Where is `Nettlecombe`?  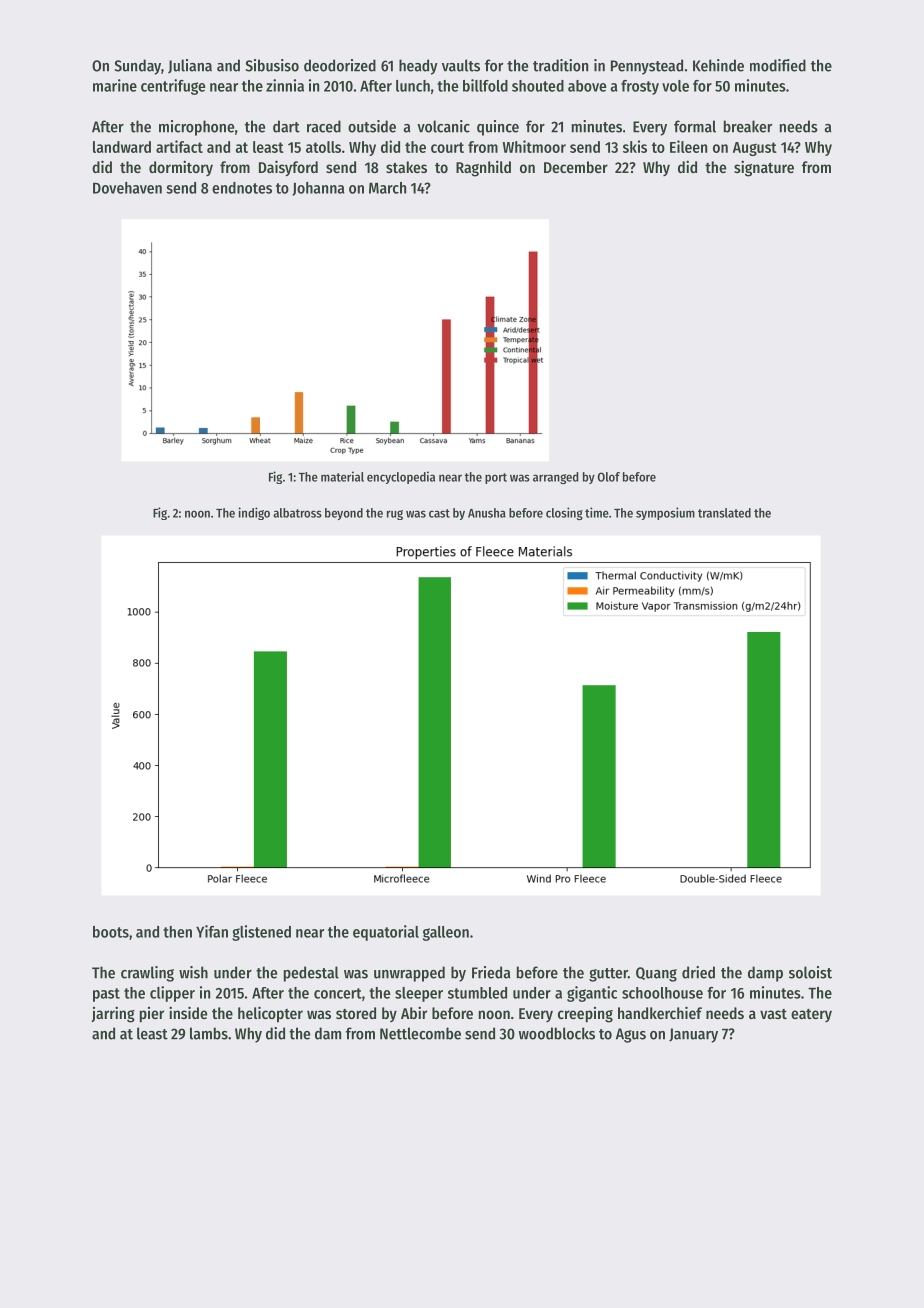
Nettlecombe is located at coordinates (420, 1033).
